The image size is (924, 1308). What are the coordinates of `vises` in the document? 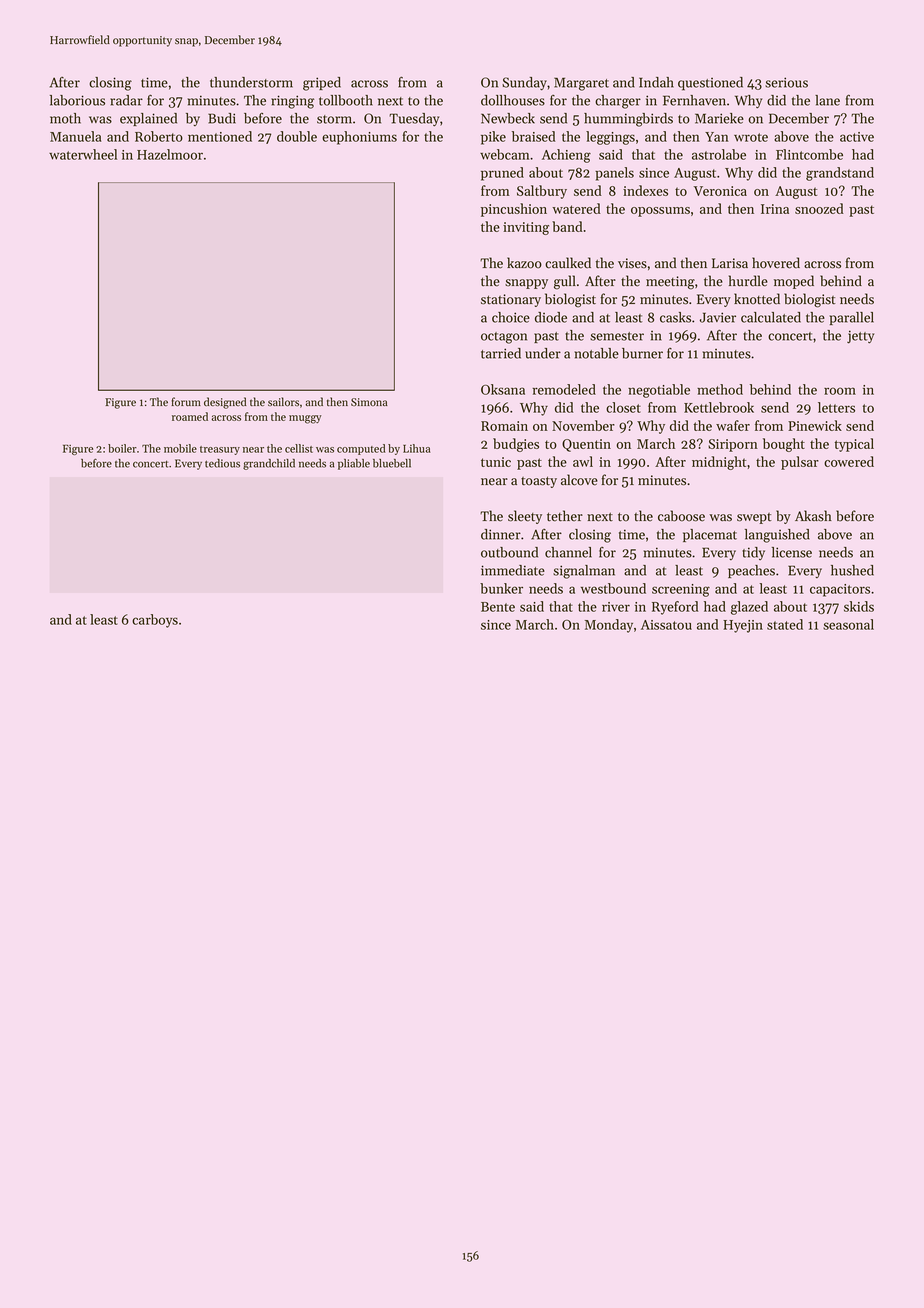 It's located at (632, 263).
